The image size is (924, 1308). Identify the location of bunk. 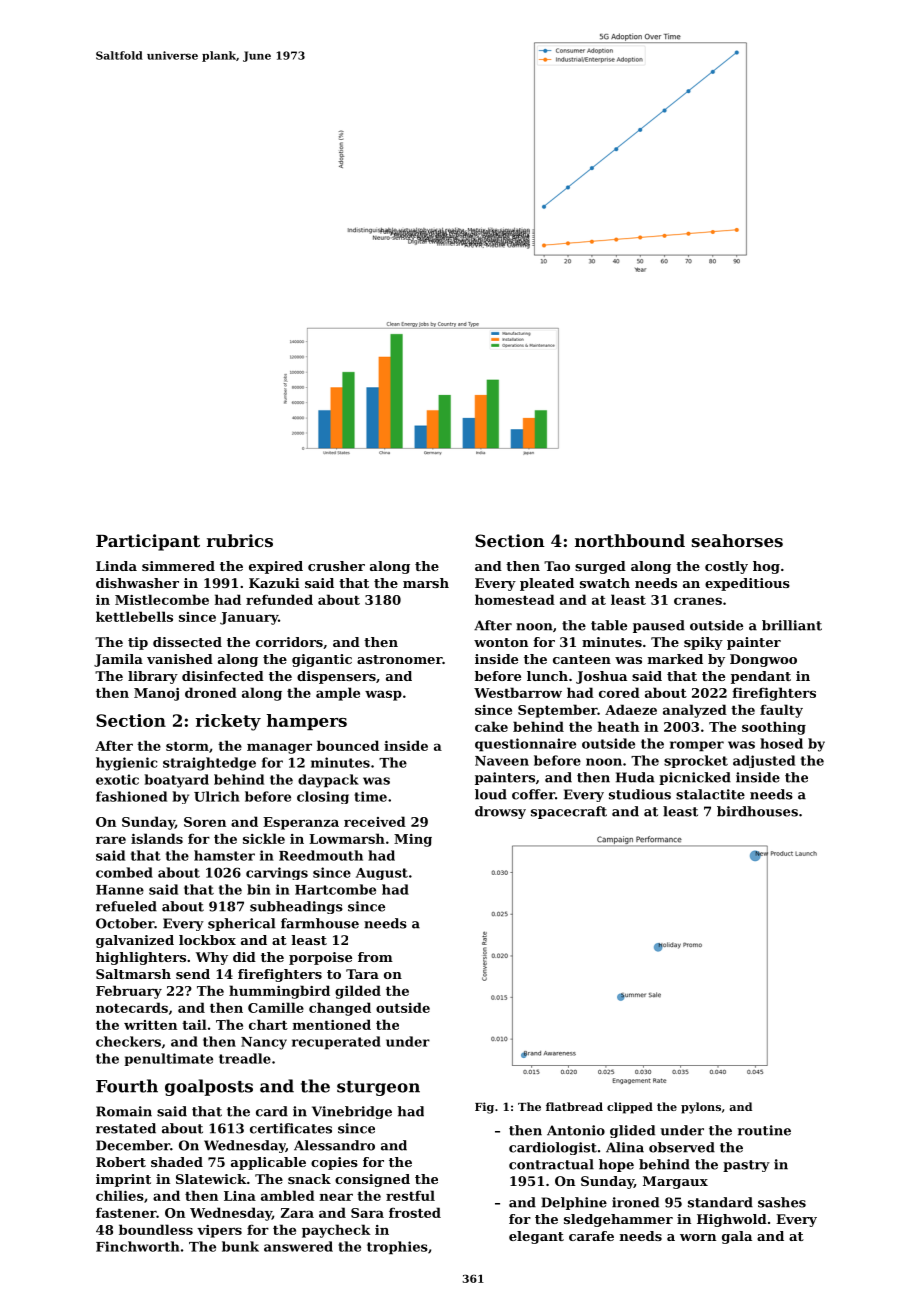
(240, 1246).
